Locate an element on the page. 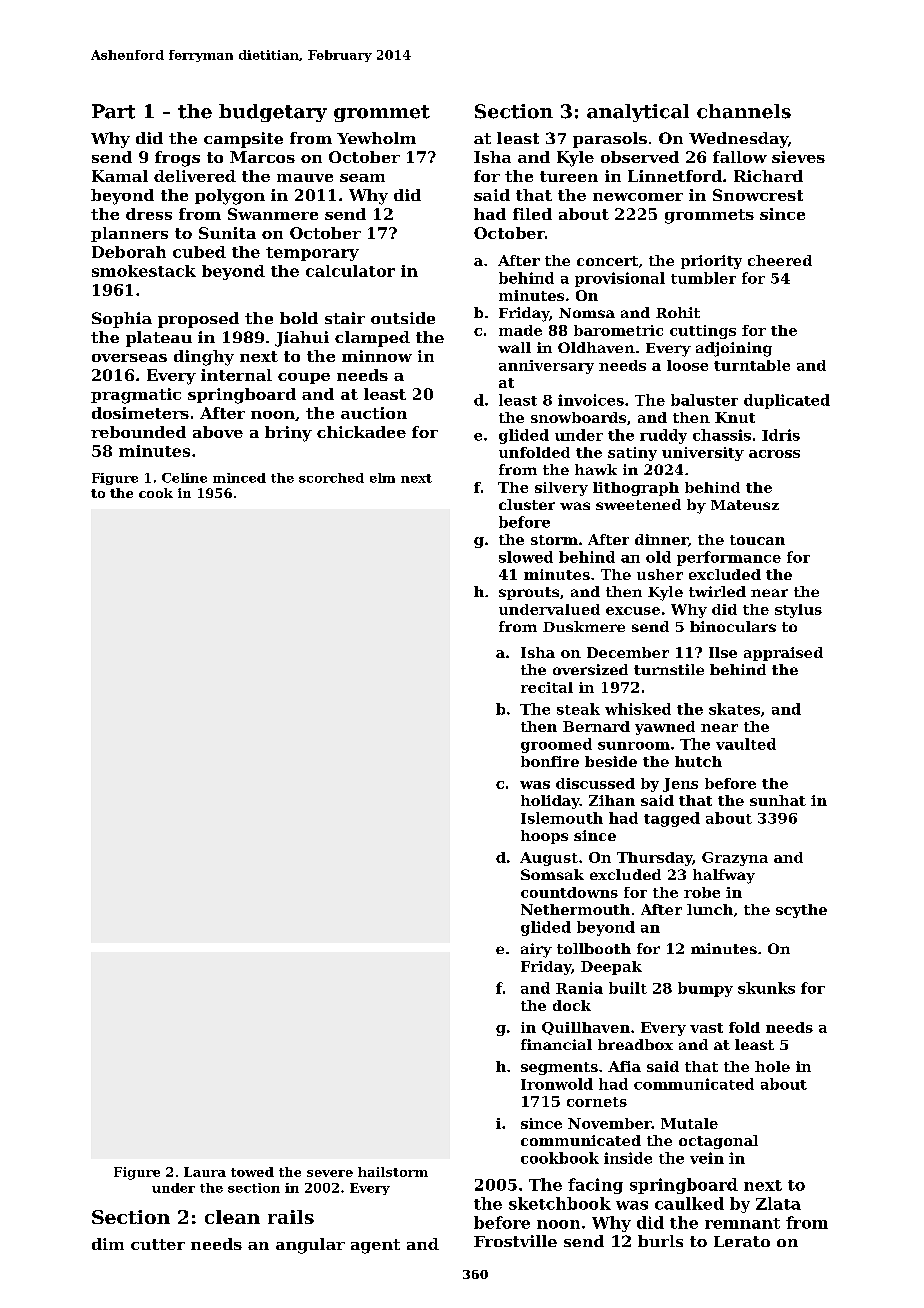 The height and width of the image is (1308, 924). cheered is located at coordinates (780, 260).
